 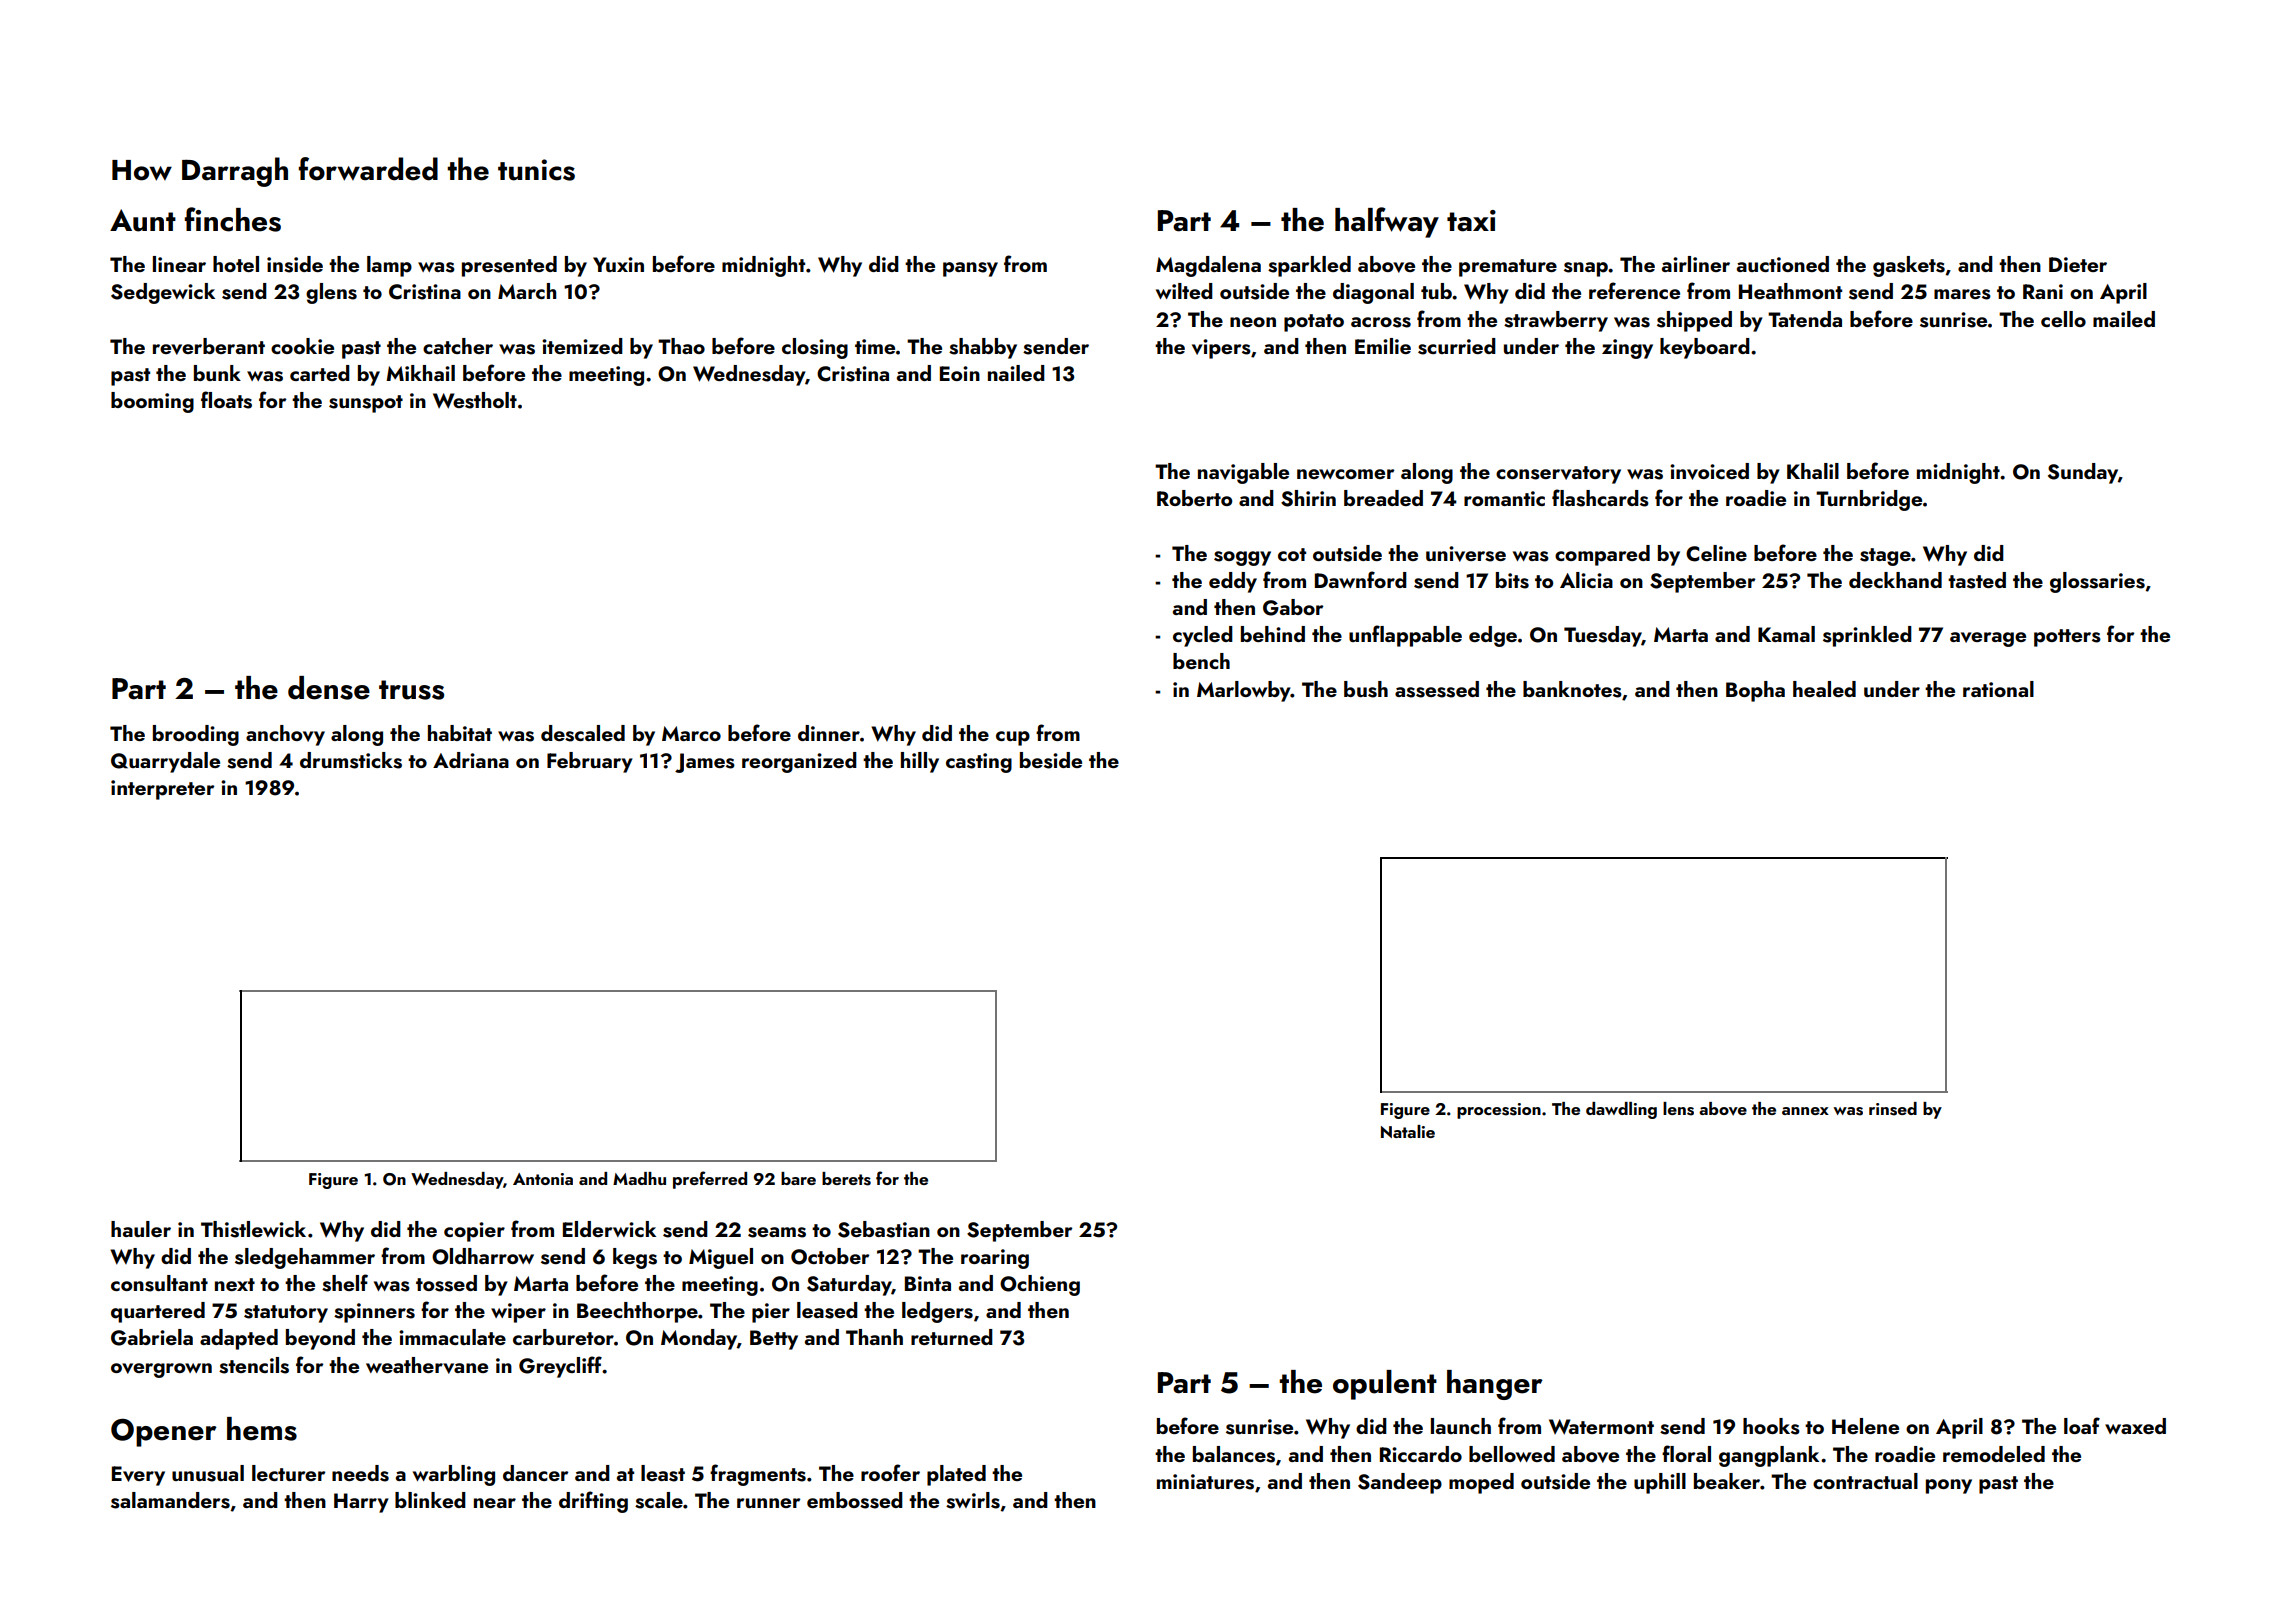 What do you see at coordinates (196, 735) in the page?
I see `brooding` at bounding box center [196, 735].
